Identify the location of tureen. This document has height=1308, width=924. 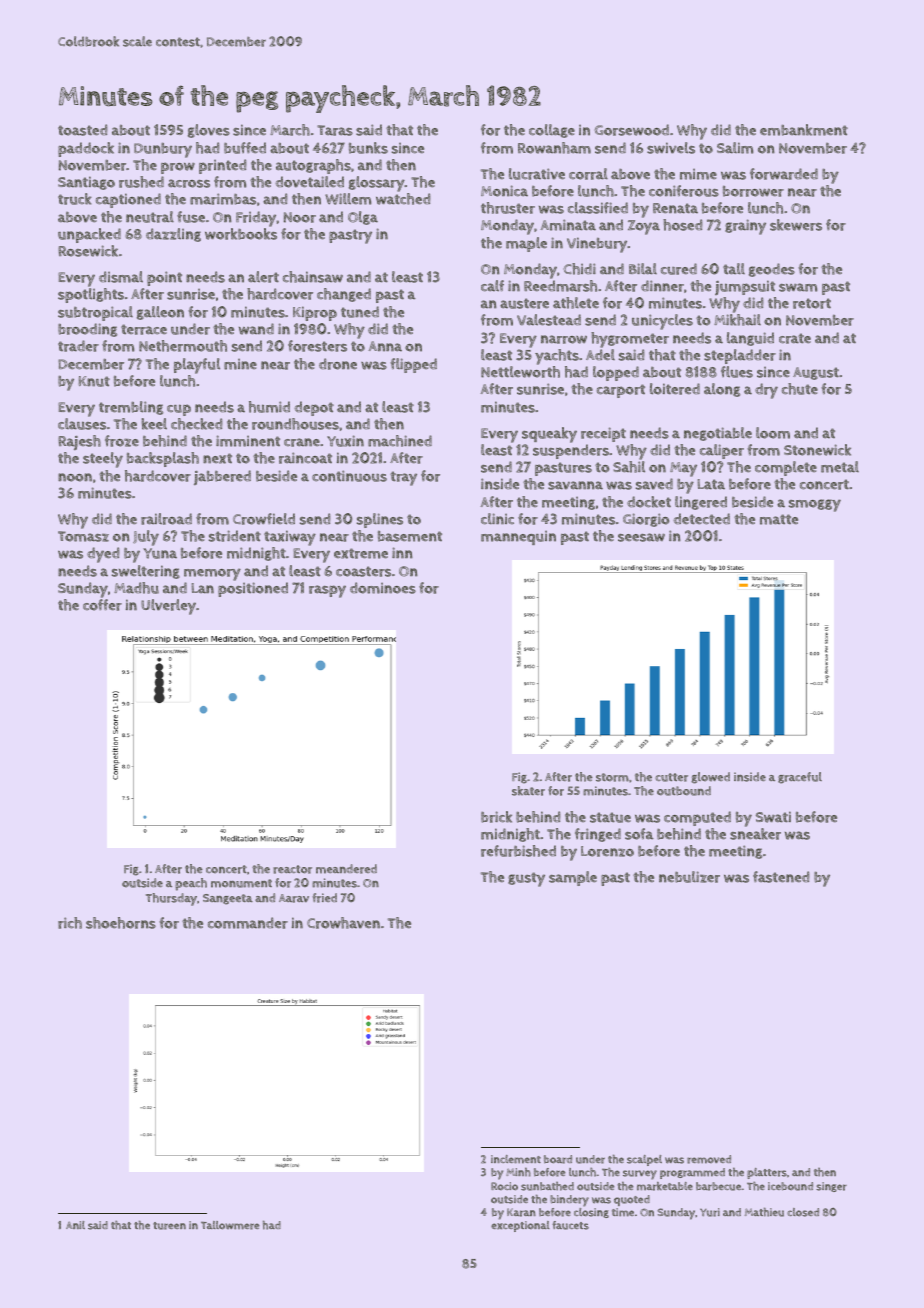
(169, 1226).
